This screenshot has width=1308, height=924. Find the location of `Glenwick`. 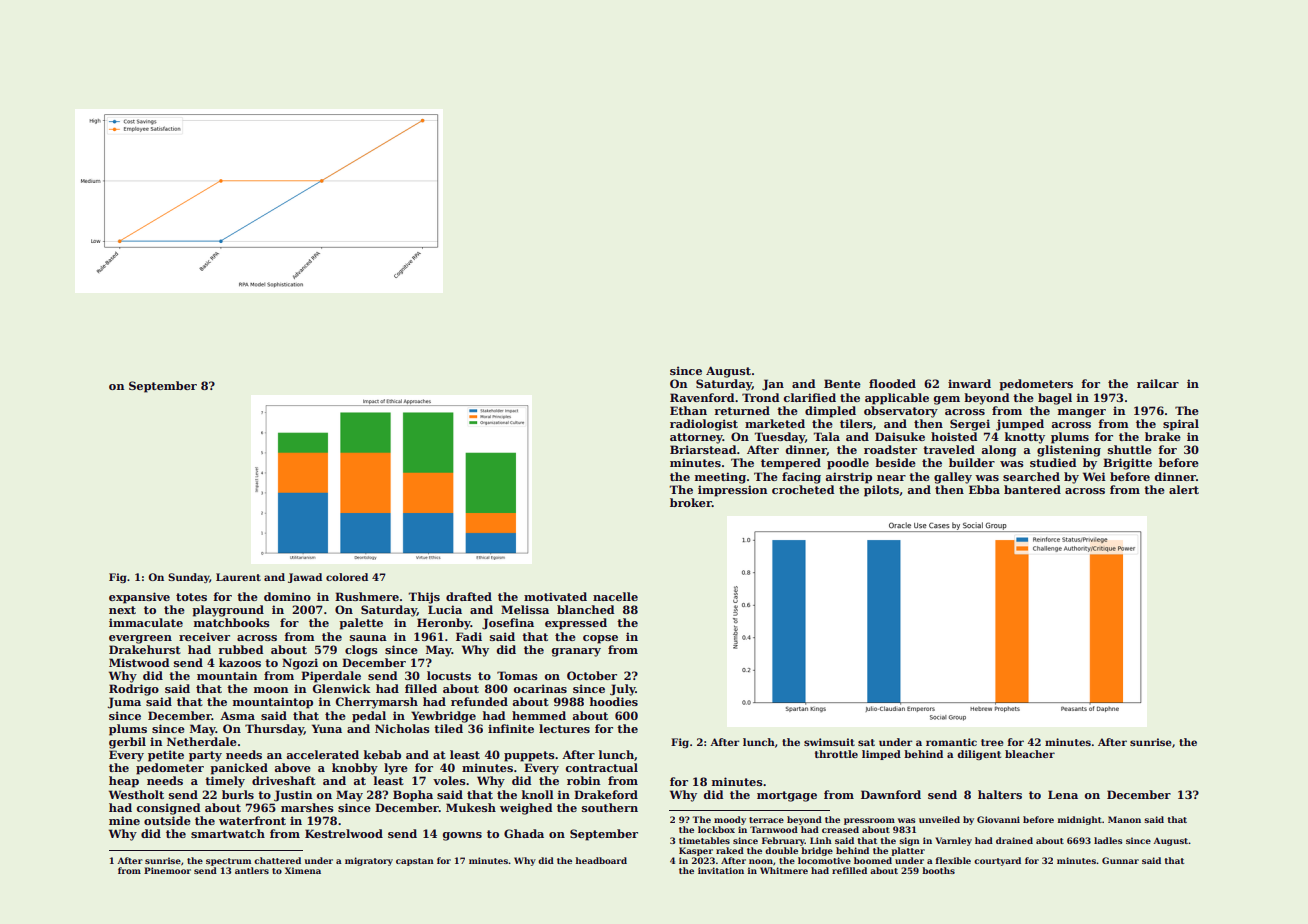

Glenwick is located at coordinates (342, 688).
